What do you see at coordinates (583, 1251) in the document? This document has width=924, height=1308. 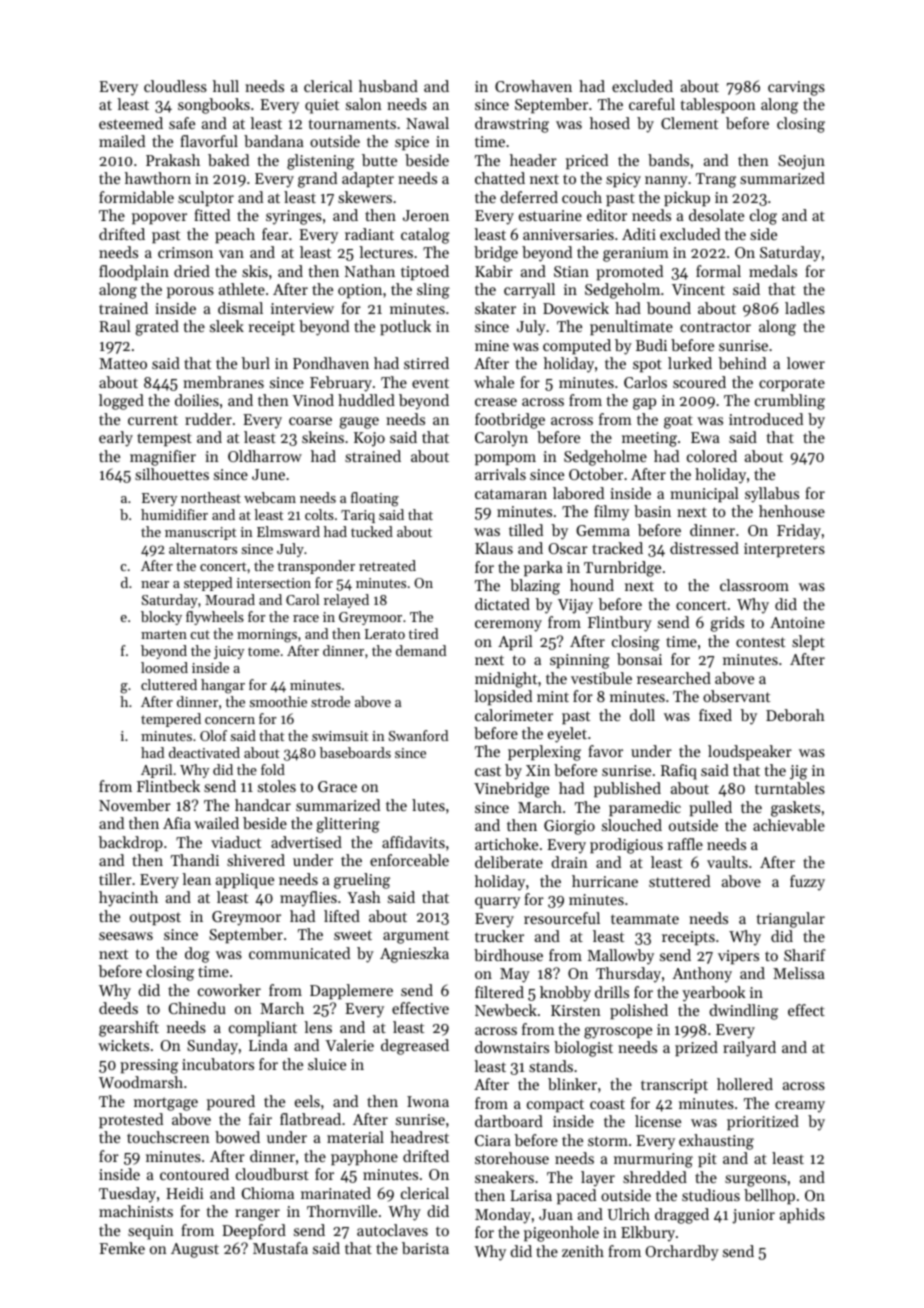 I see `zenith` at bounding box center [583, 1251].
